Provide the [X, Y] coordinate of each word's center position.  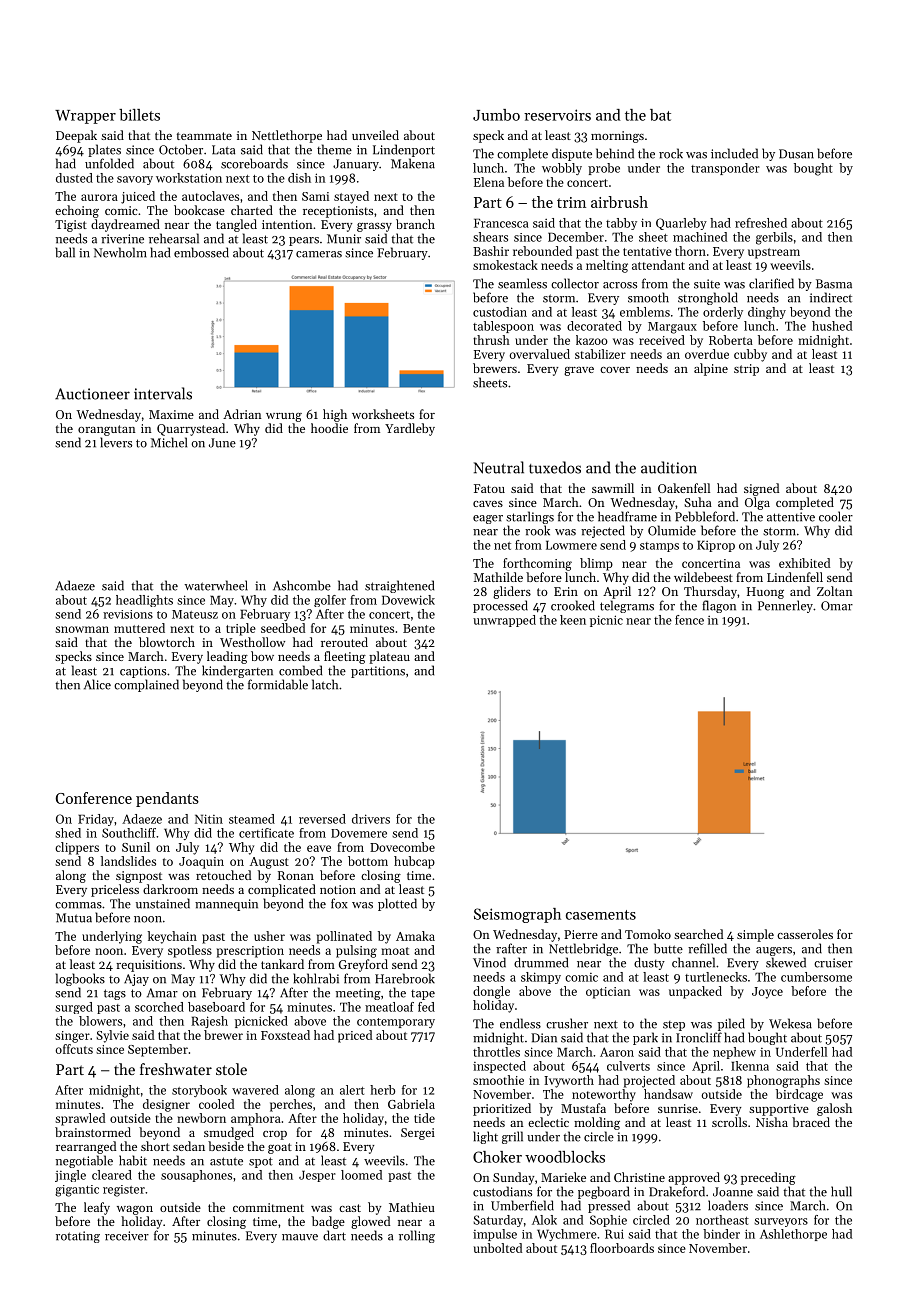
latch [325, 684]
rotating [78, 1237]
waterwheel [216, 585]
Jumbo [496, 115]
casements [601, 915]
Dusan [796, 154]
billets [139, 115]
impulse [495, 1235]
